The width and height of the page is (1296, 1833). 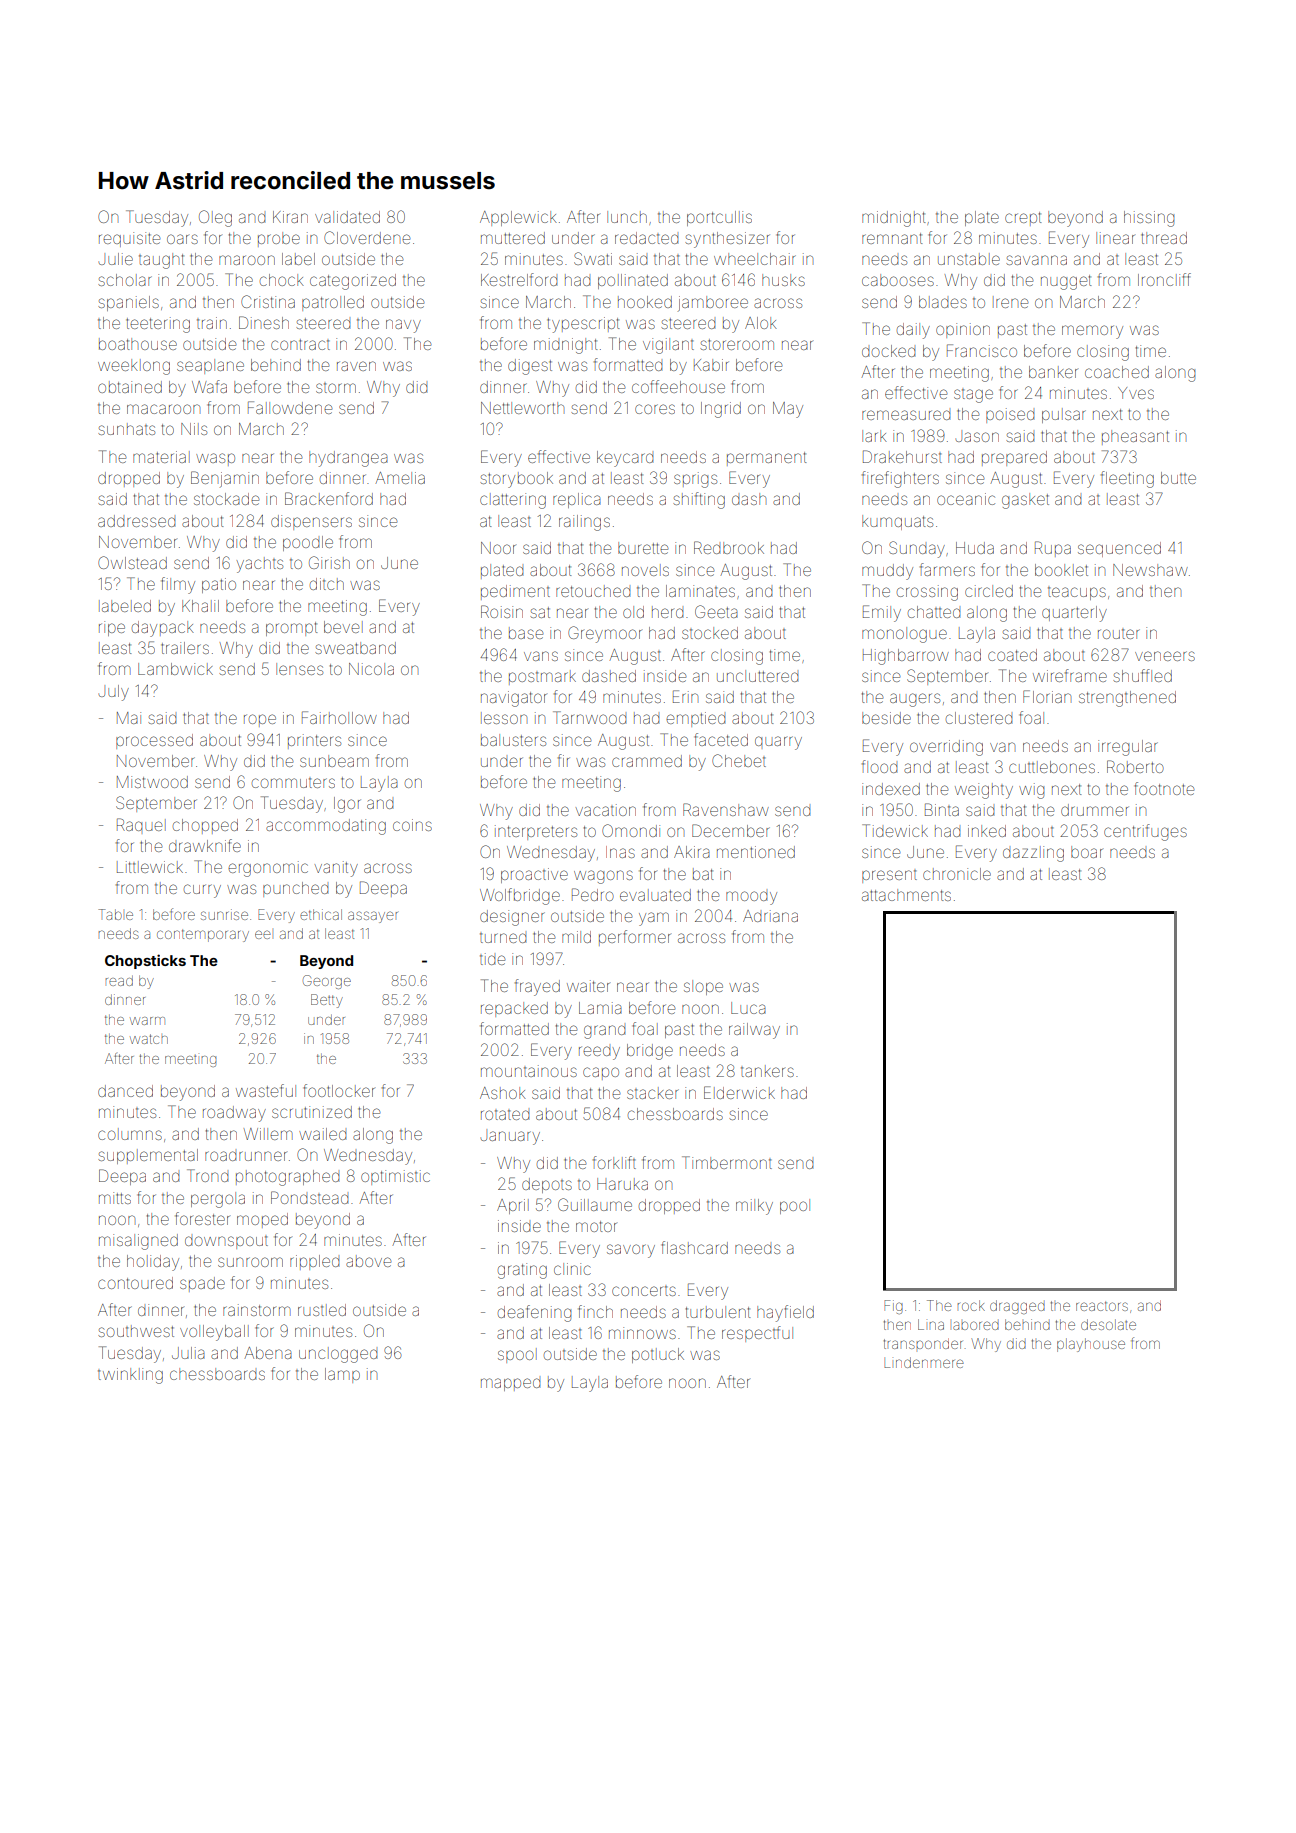 I want to click on gasket, so click(x=1025, y=501).
